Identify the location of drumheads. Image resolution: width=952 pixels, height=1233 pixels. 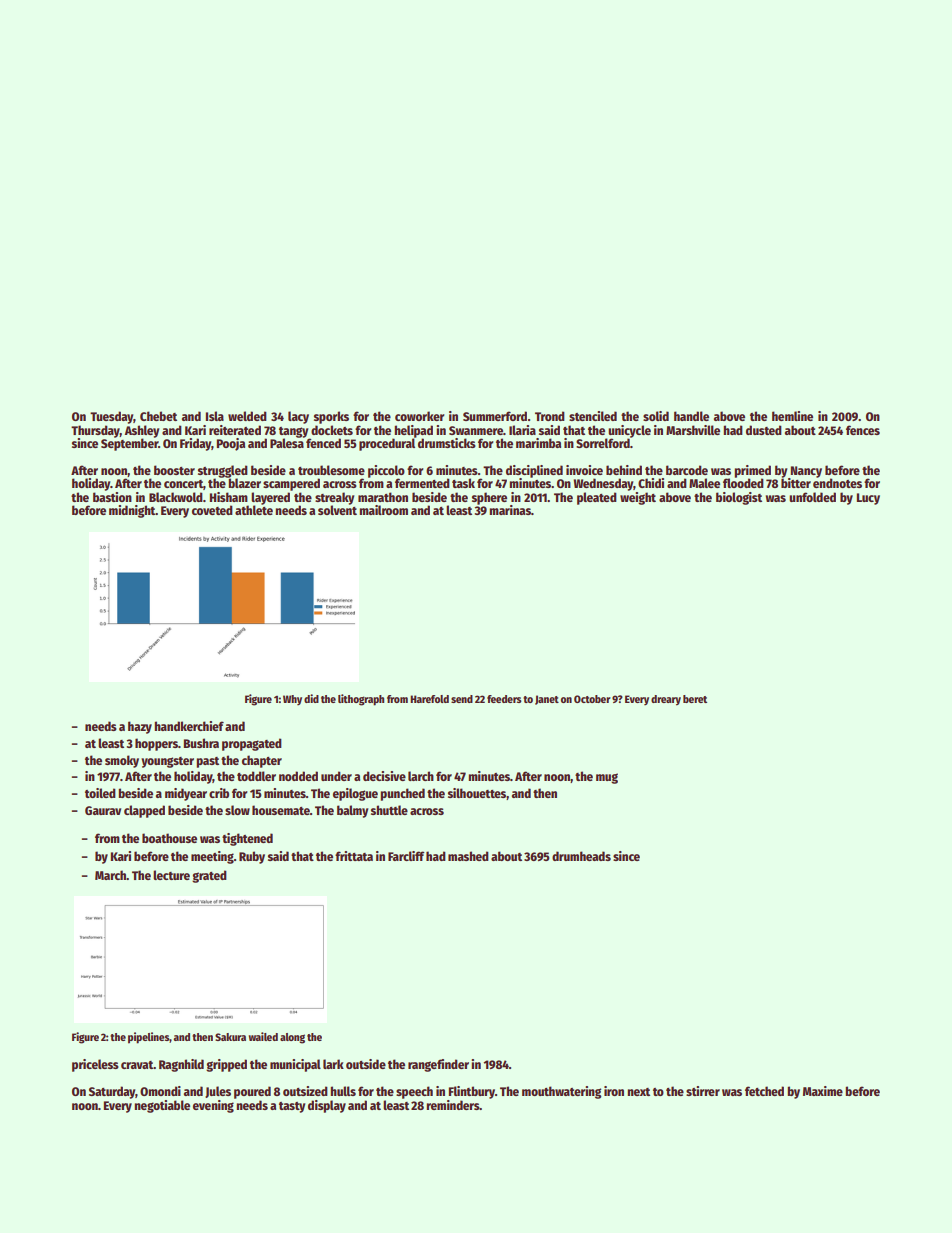
(581, 856).
